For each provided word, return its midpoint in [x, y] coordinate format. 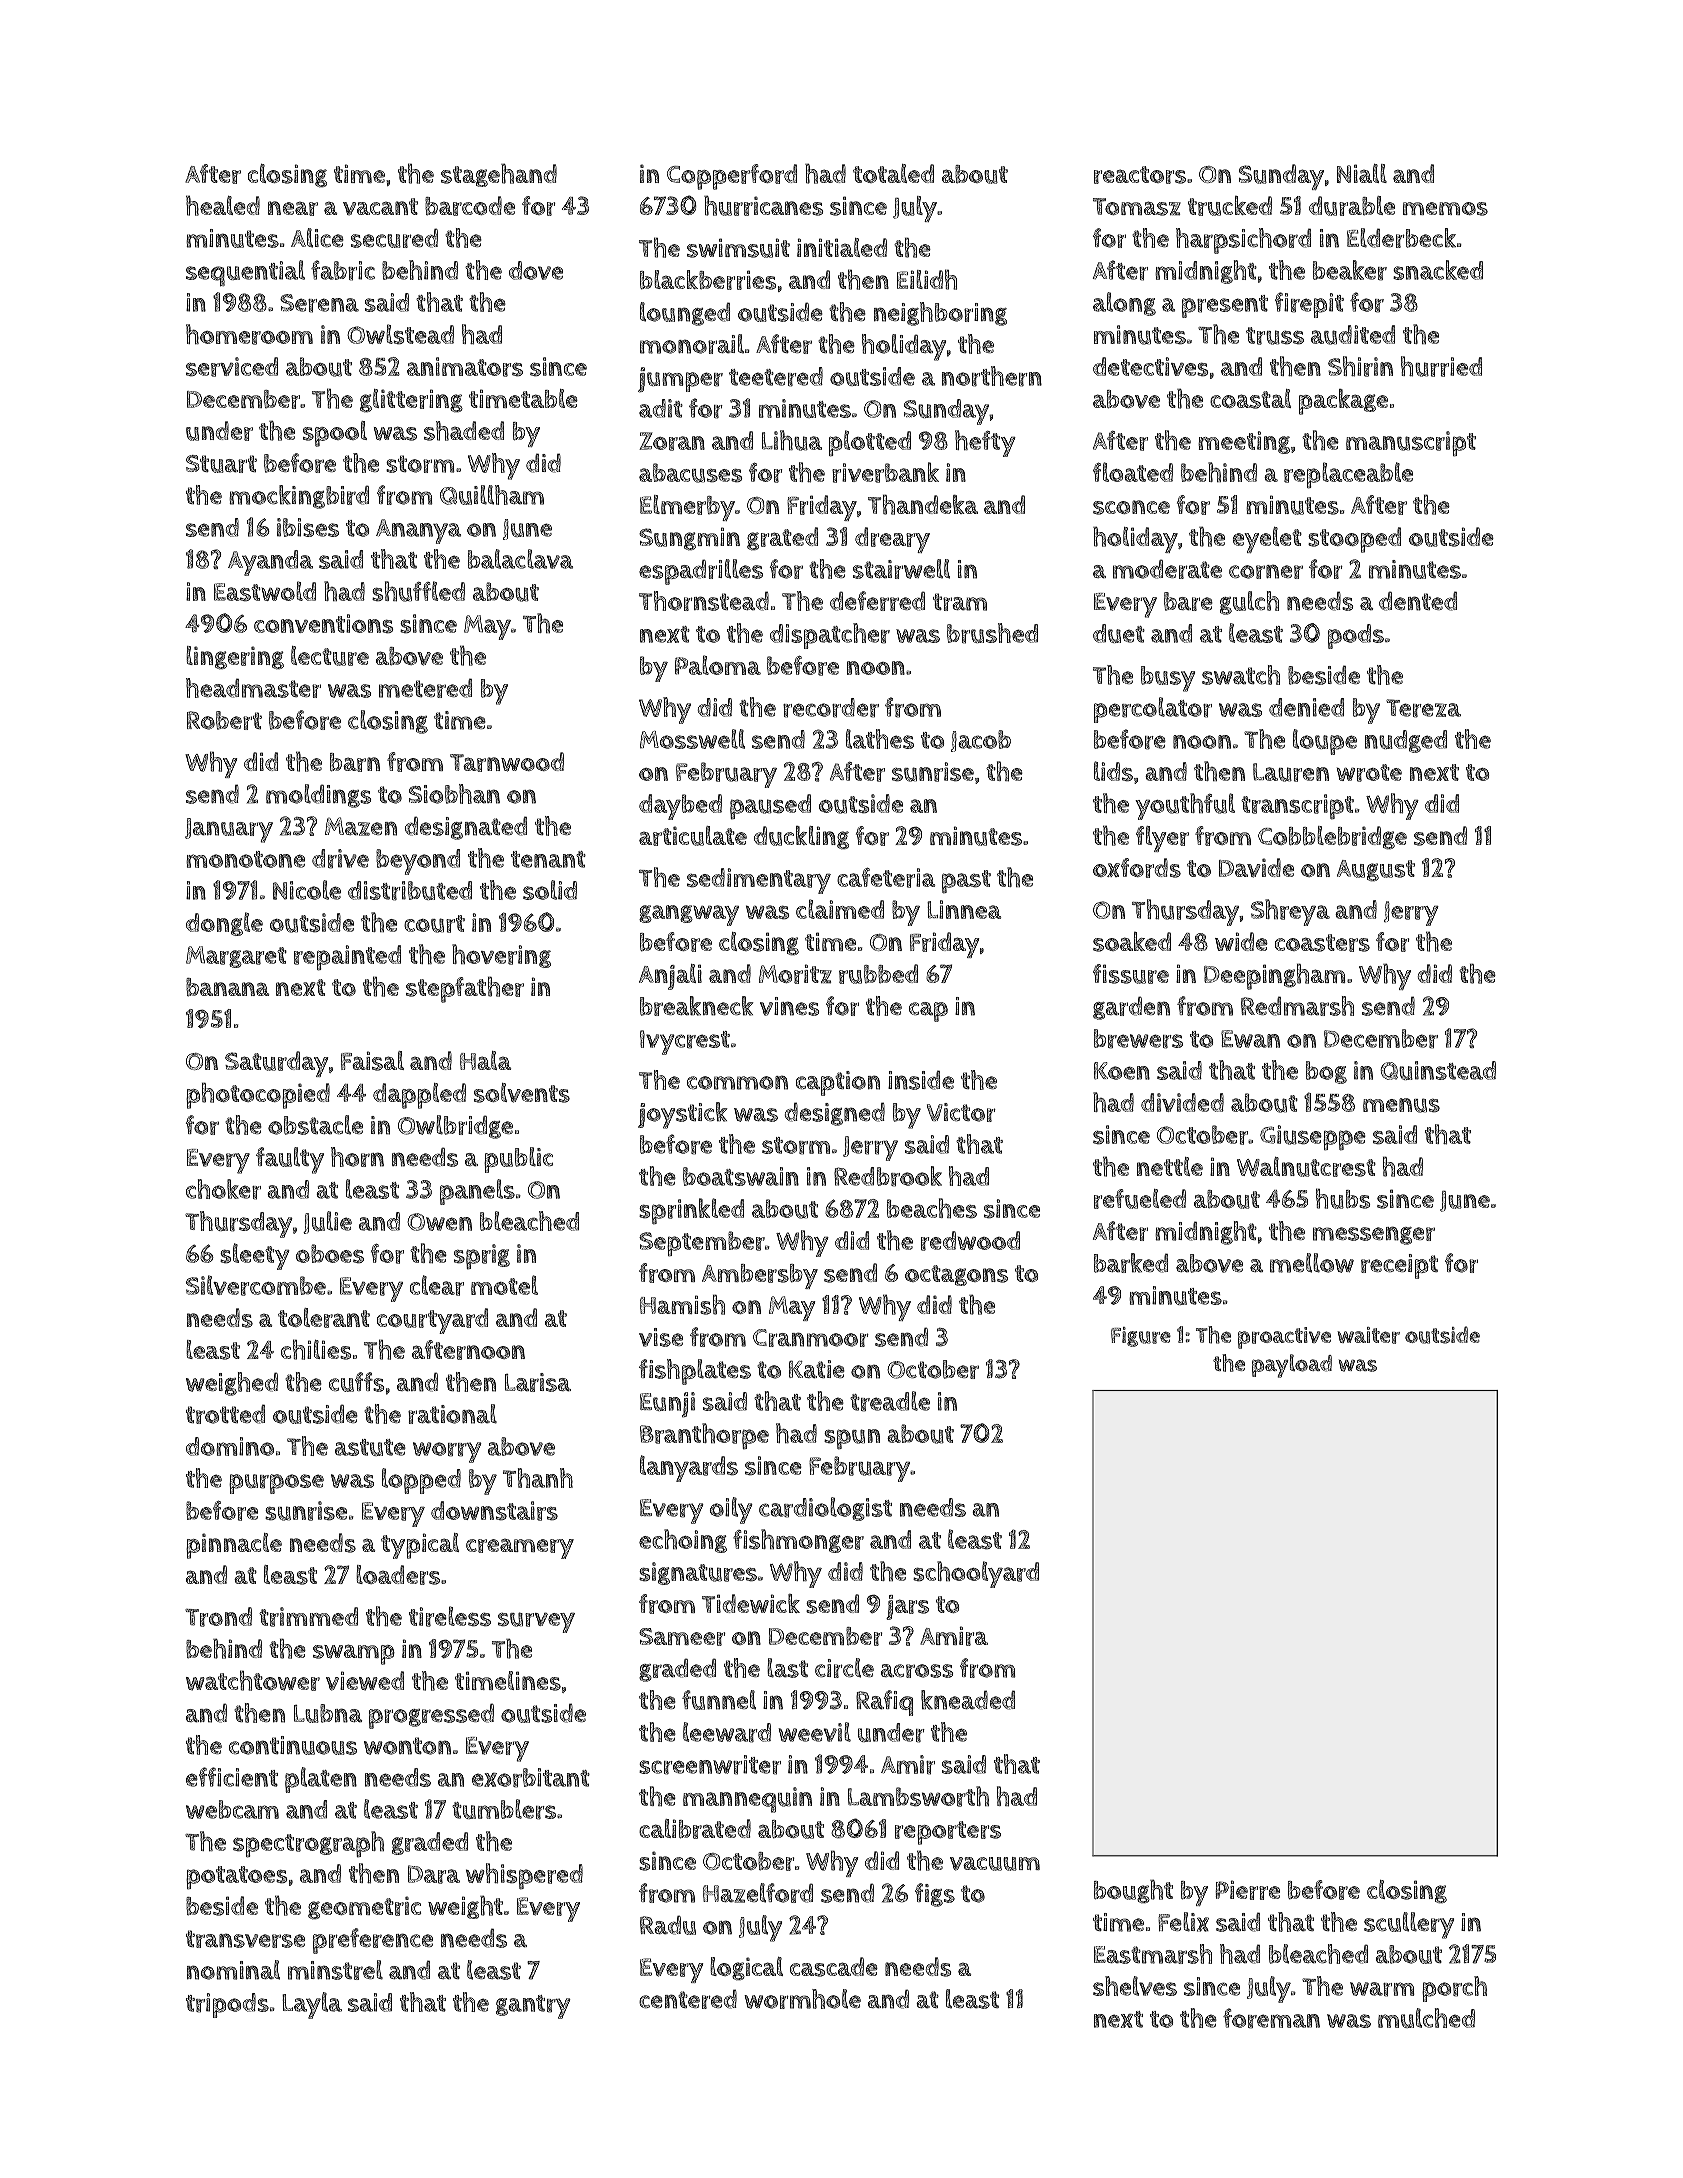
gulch [1249, 603]
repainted [347, 958]
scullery [1409, 1925]
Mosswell [692, 739]
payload [1292, 1366]
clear [437, 1285]
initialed [842, 247]
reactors [1140, 175]
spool [335, 434]
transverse [245, 1939]
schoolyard [976, 1574]
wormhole [802, 1999]
